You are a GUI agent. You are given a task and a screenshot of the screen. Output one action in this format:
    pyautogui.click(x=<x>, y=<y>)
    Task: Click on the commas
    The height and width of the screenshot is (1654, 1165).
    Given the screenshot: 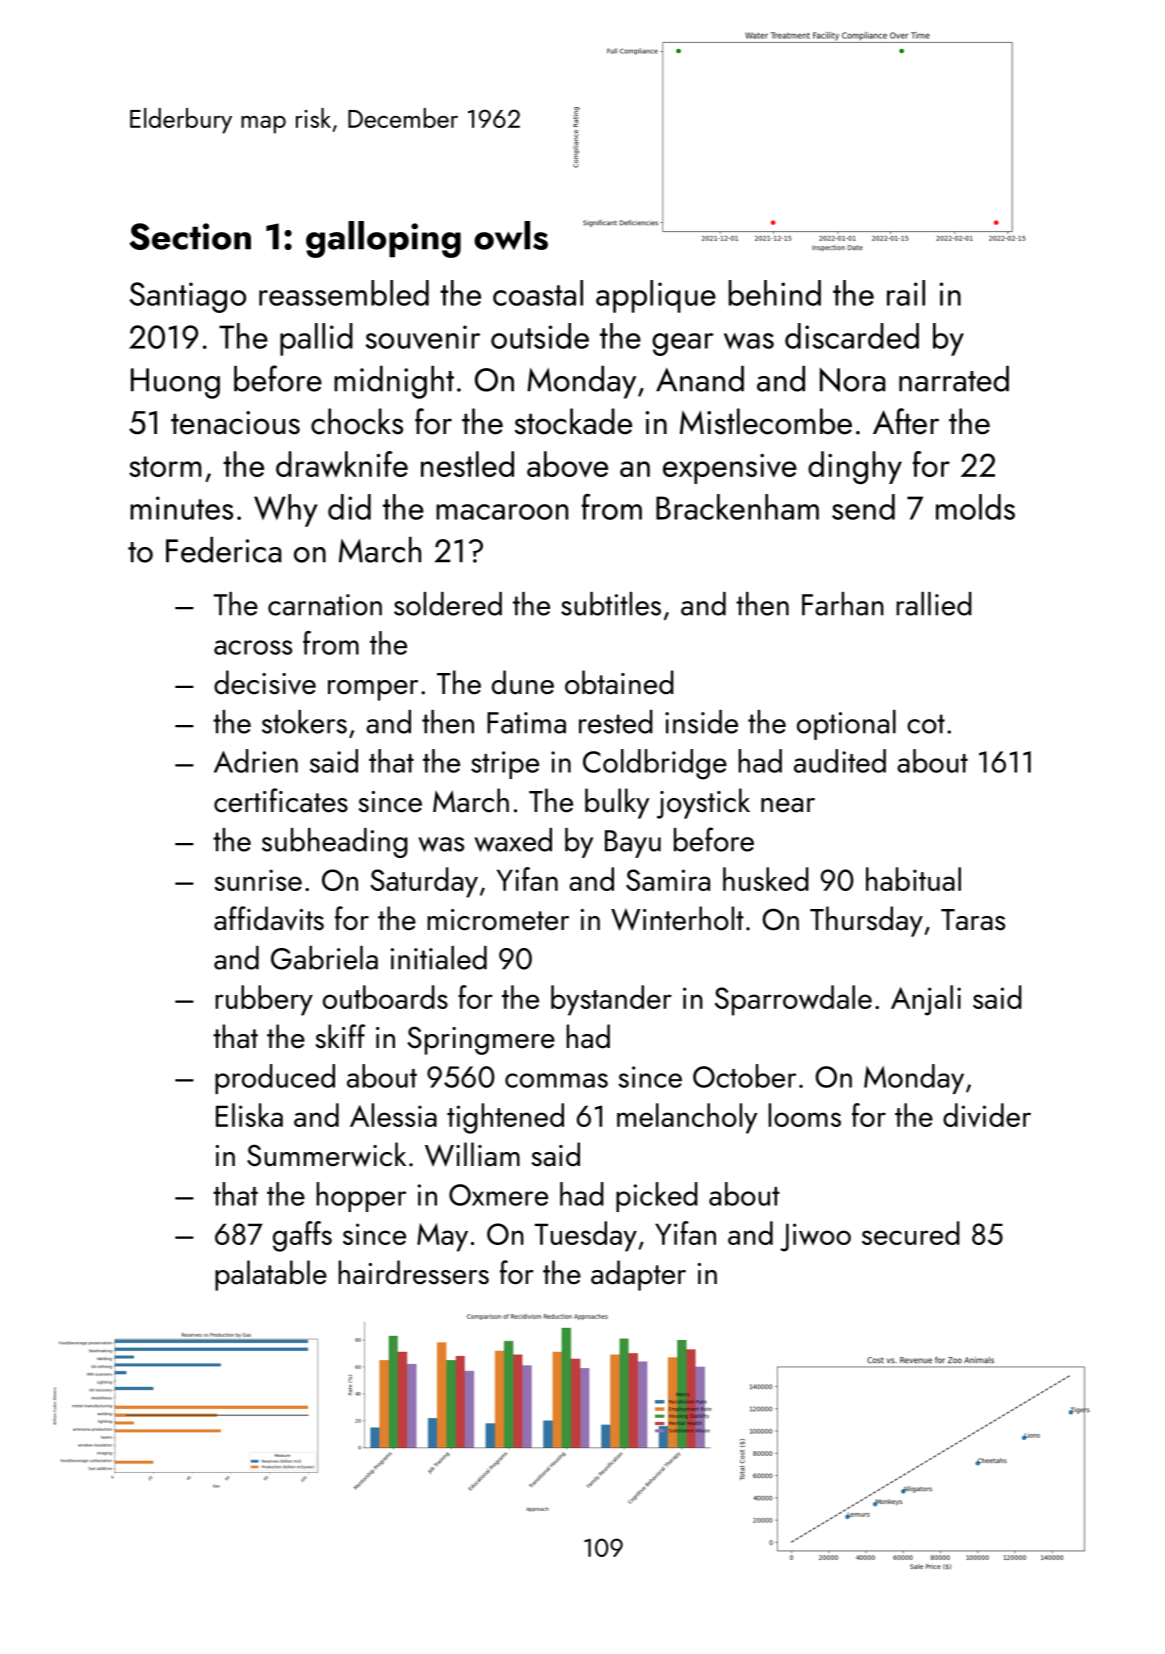 What is the action you would take?
    pyautogui.click(x=556, y=1080)
